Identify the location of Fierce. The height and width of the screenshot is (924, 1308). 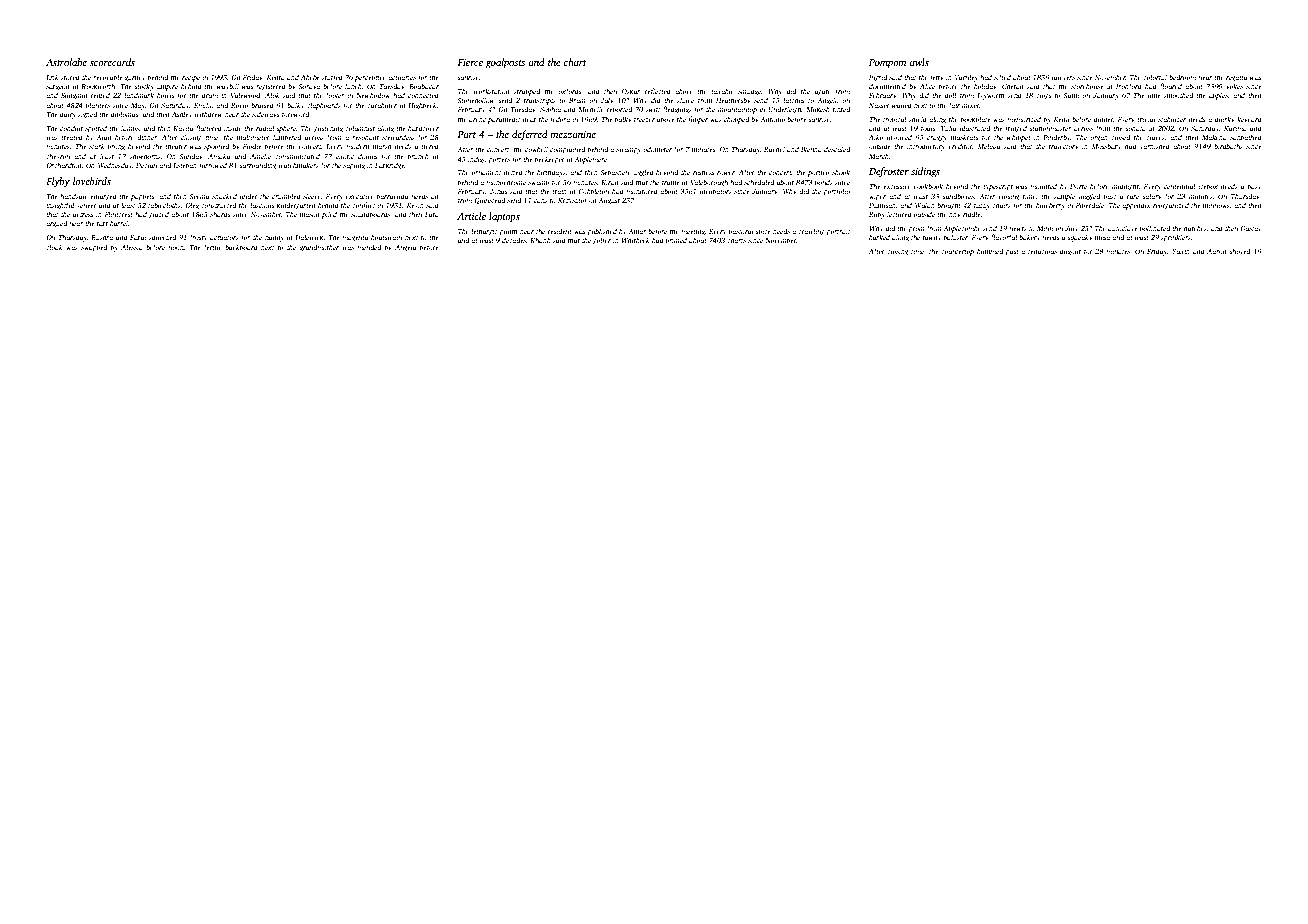
(470, 62).
